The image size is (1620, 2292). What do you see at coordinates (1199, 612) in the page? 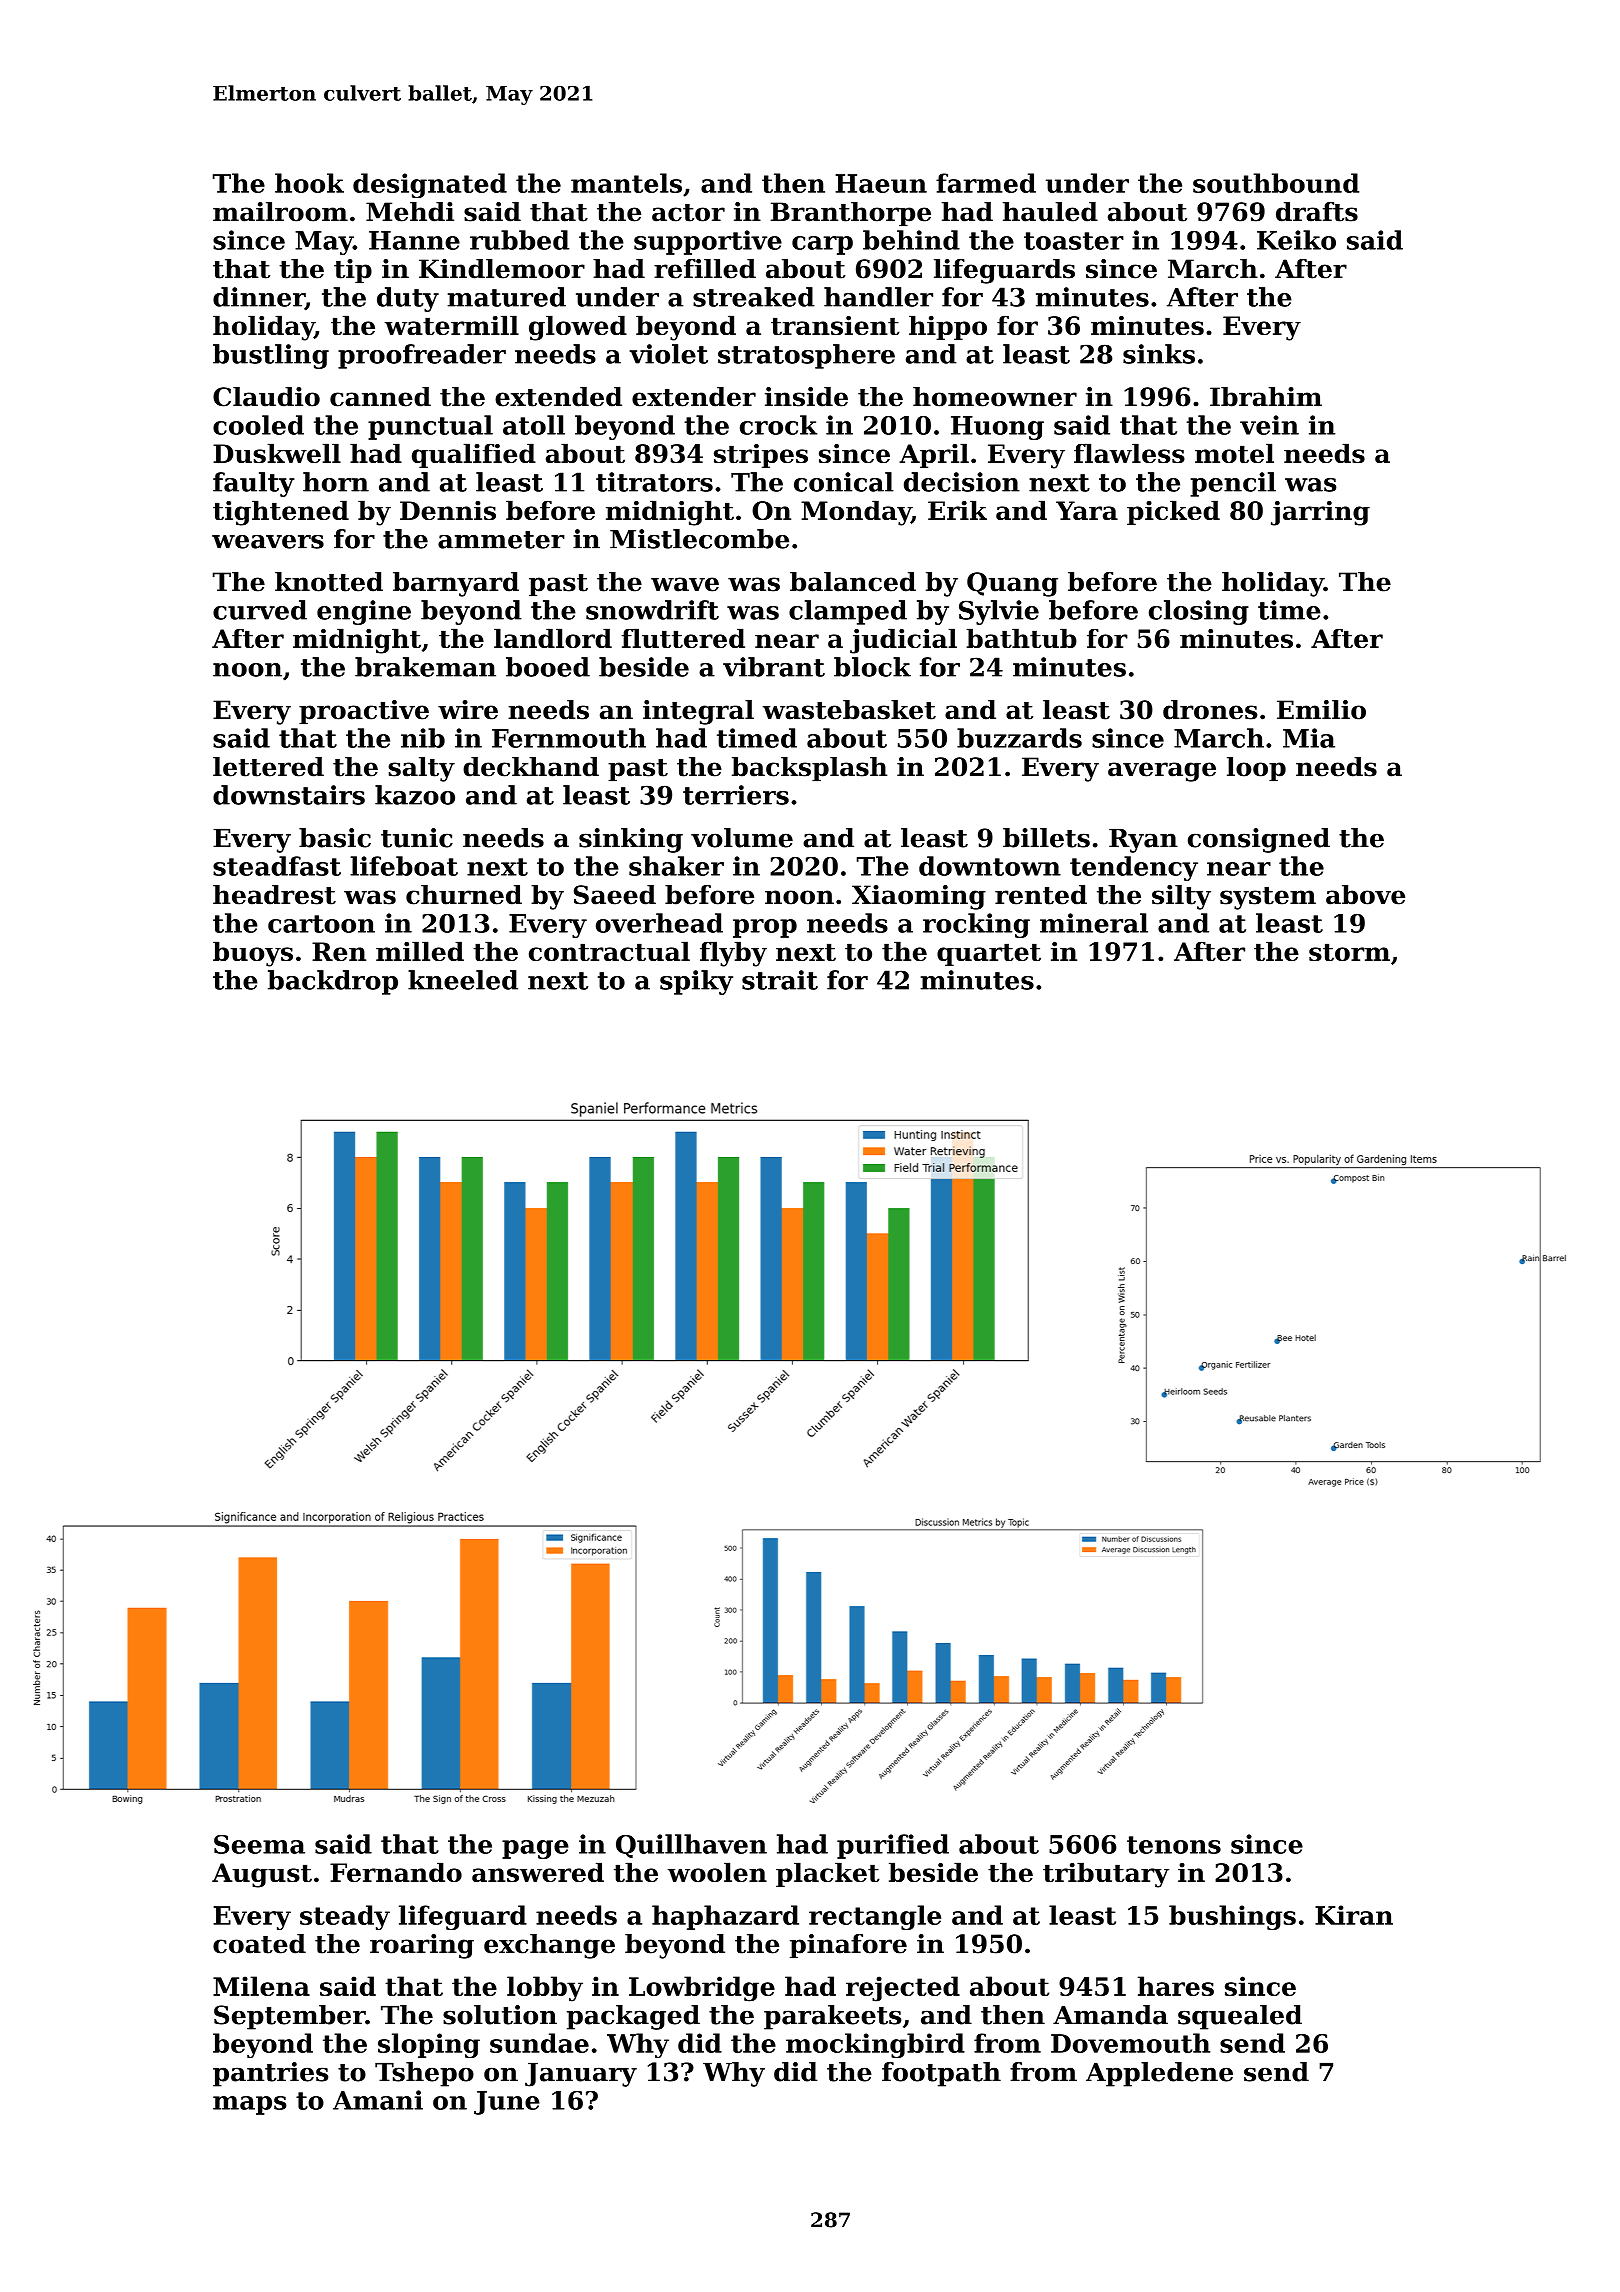
I see `closing` at bounding box center [1199, 612].
